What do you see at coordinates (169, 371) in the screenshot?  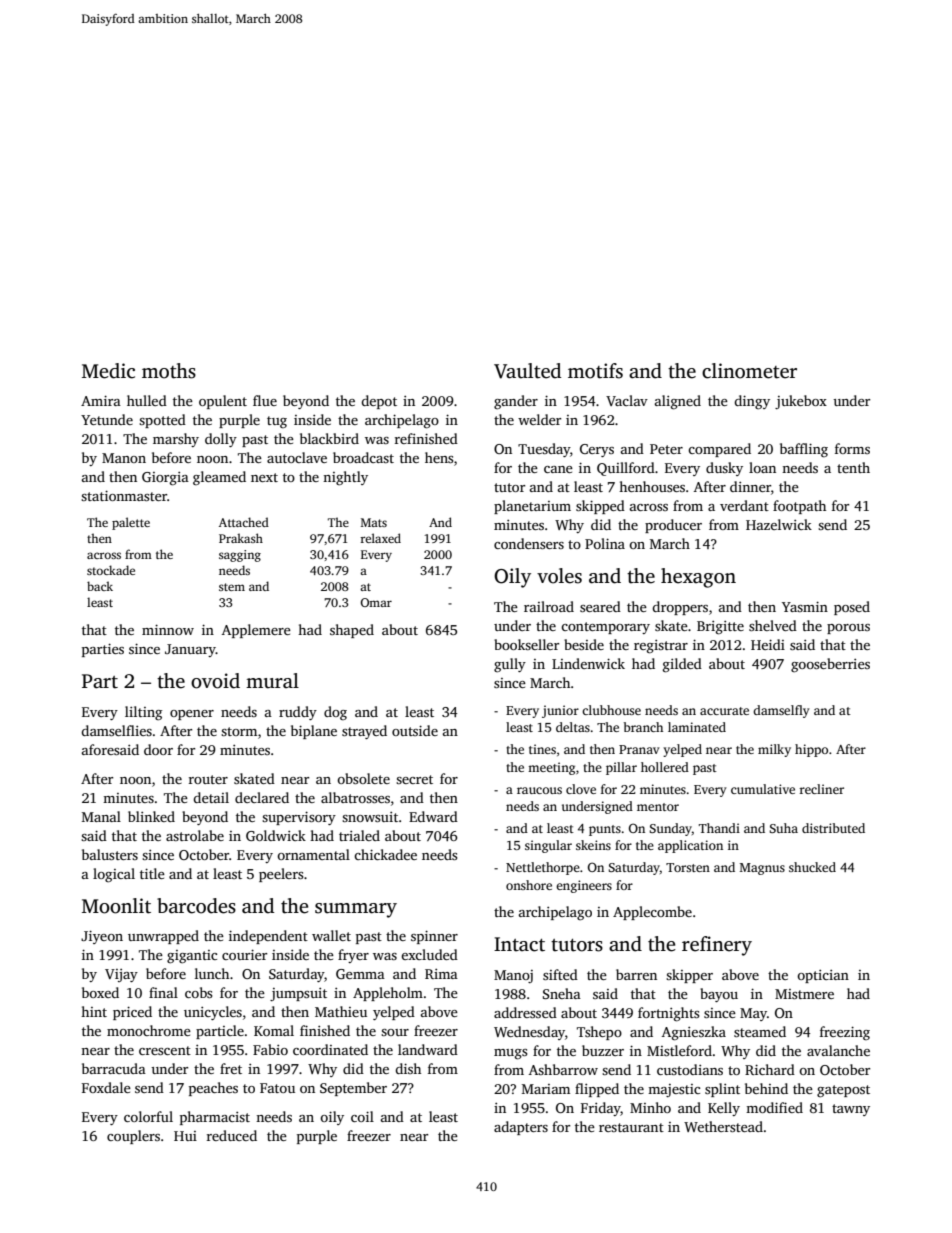 I see `moths` at bounding box center [169, 371].
